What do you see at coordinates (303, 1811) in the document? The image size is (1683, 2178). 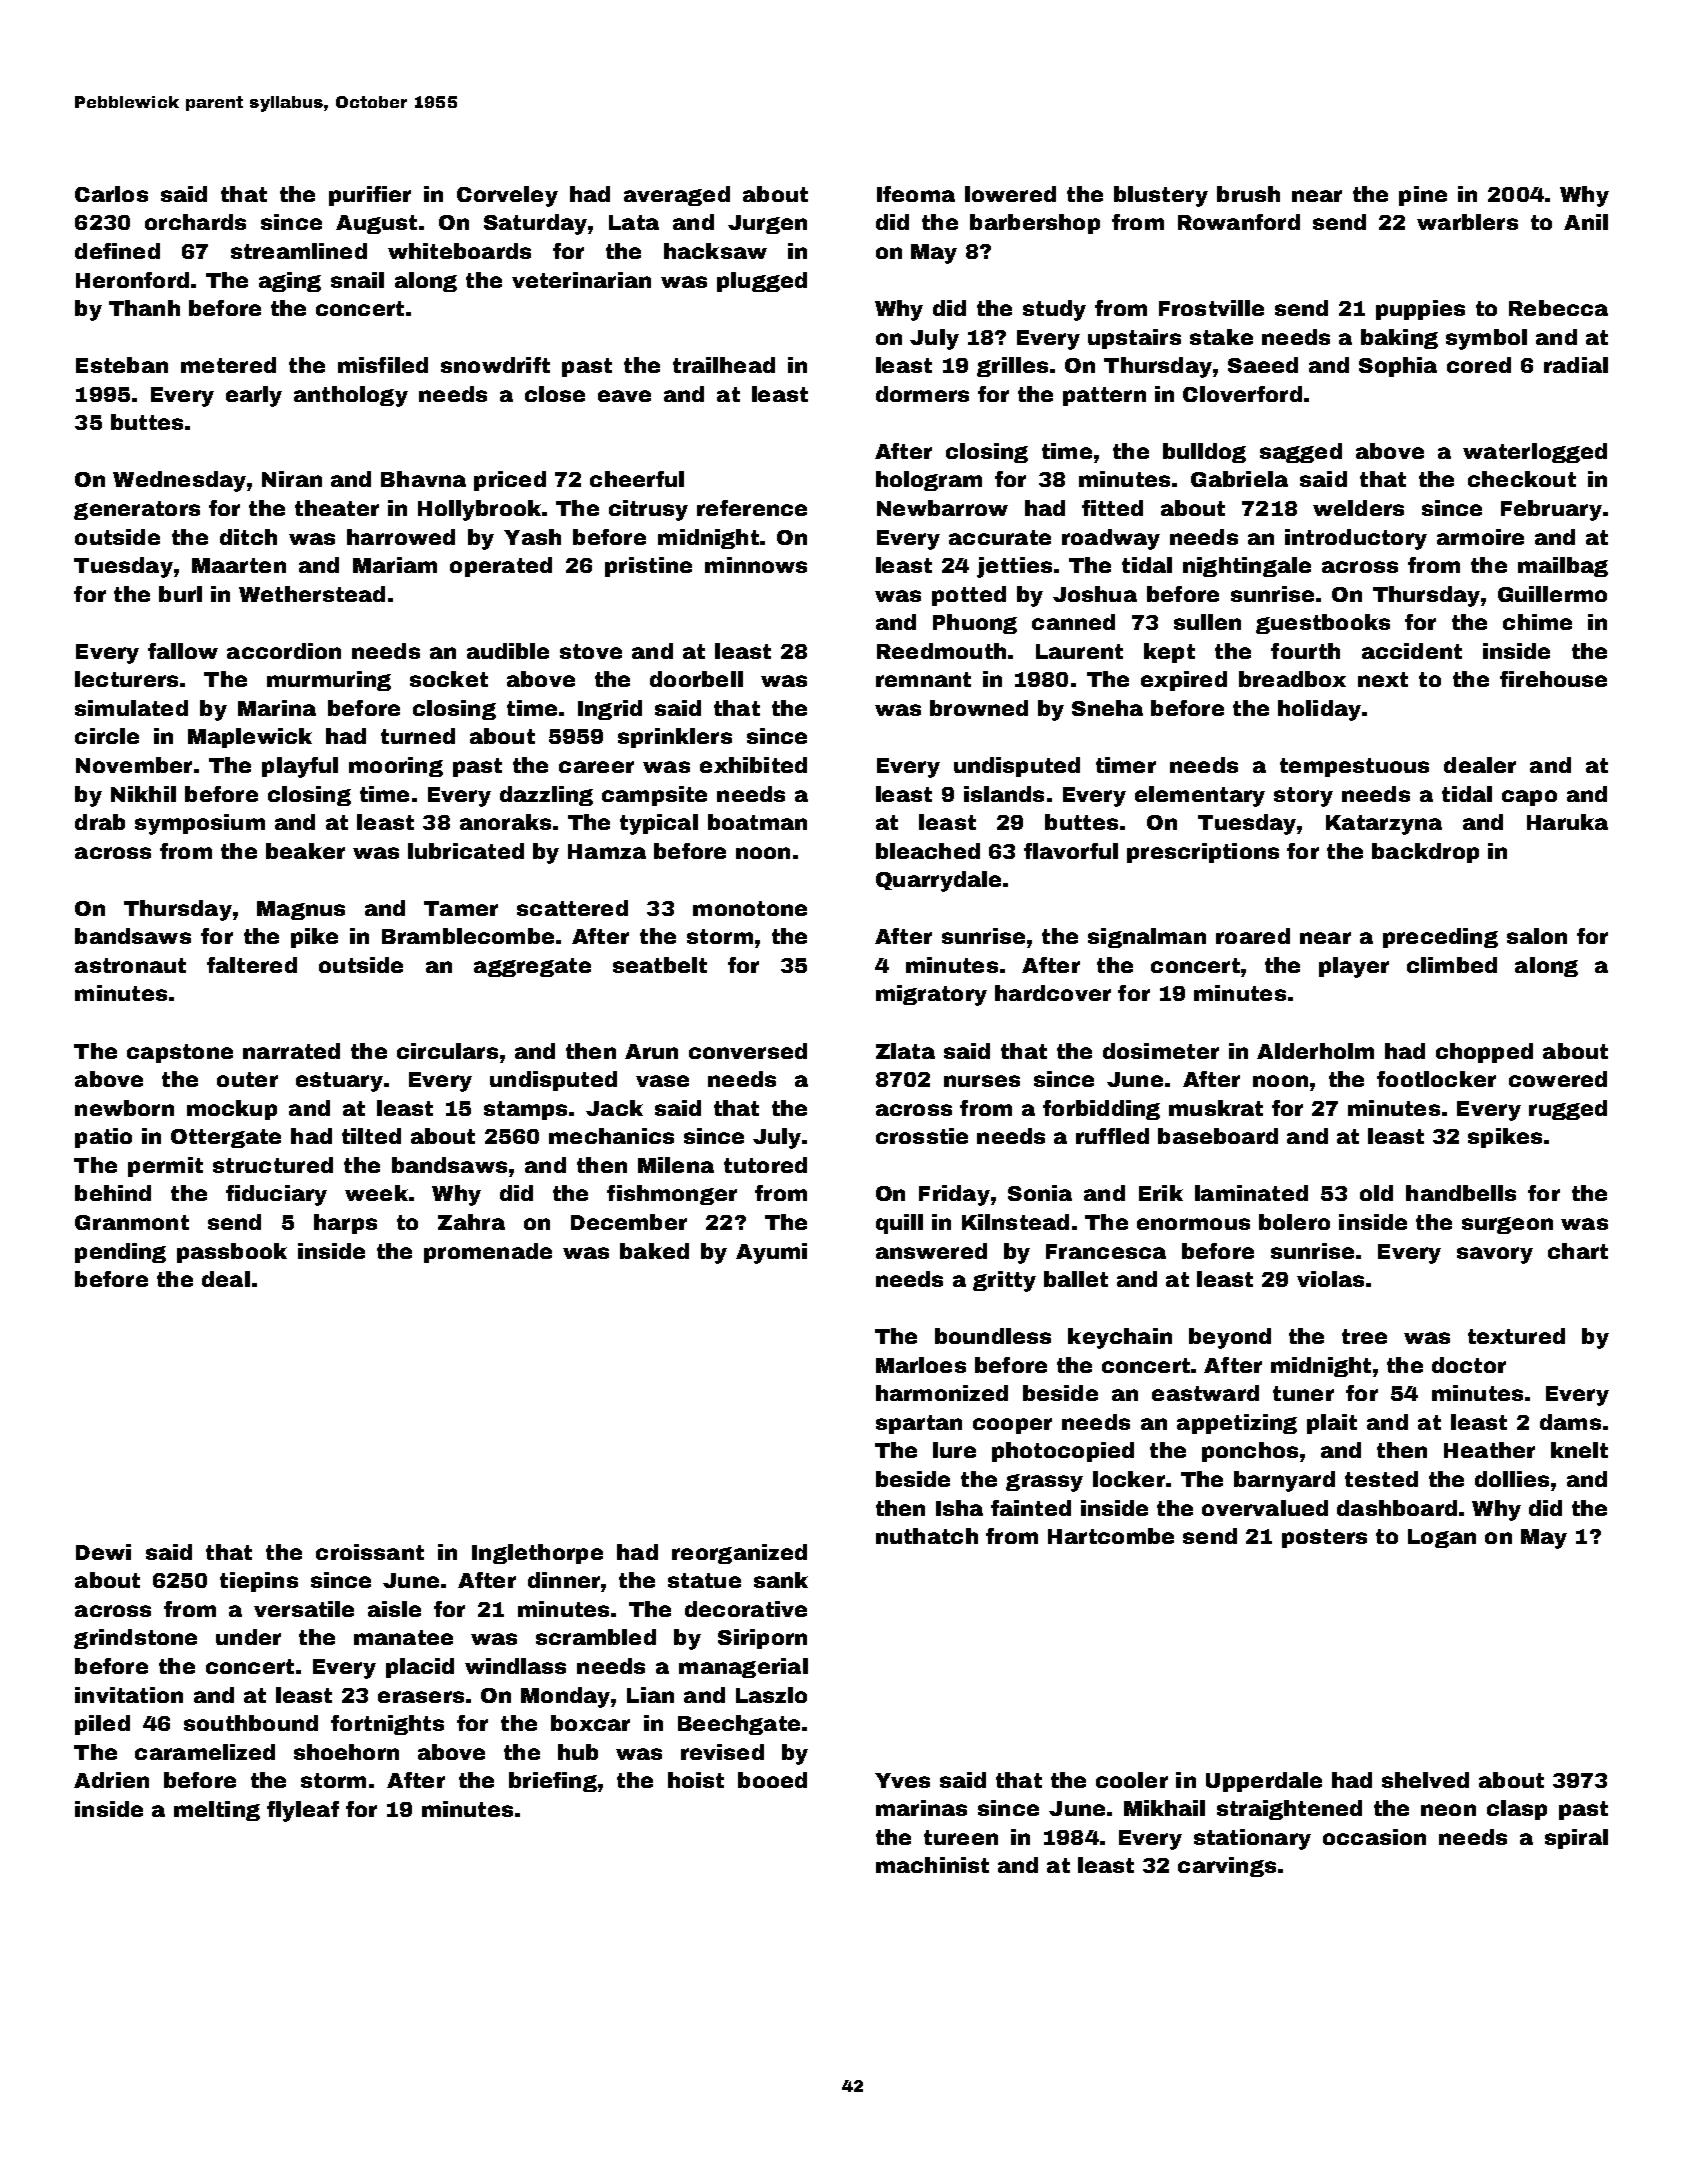 I see `flyleaf` at bounding box center [303, 1811].
